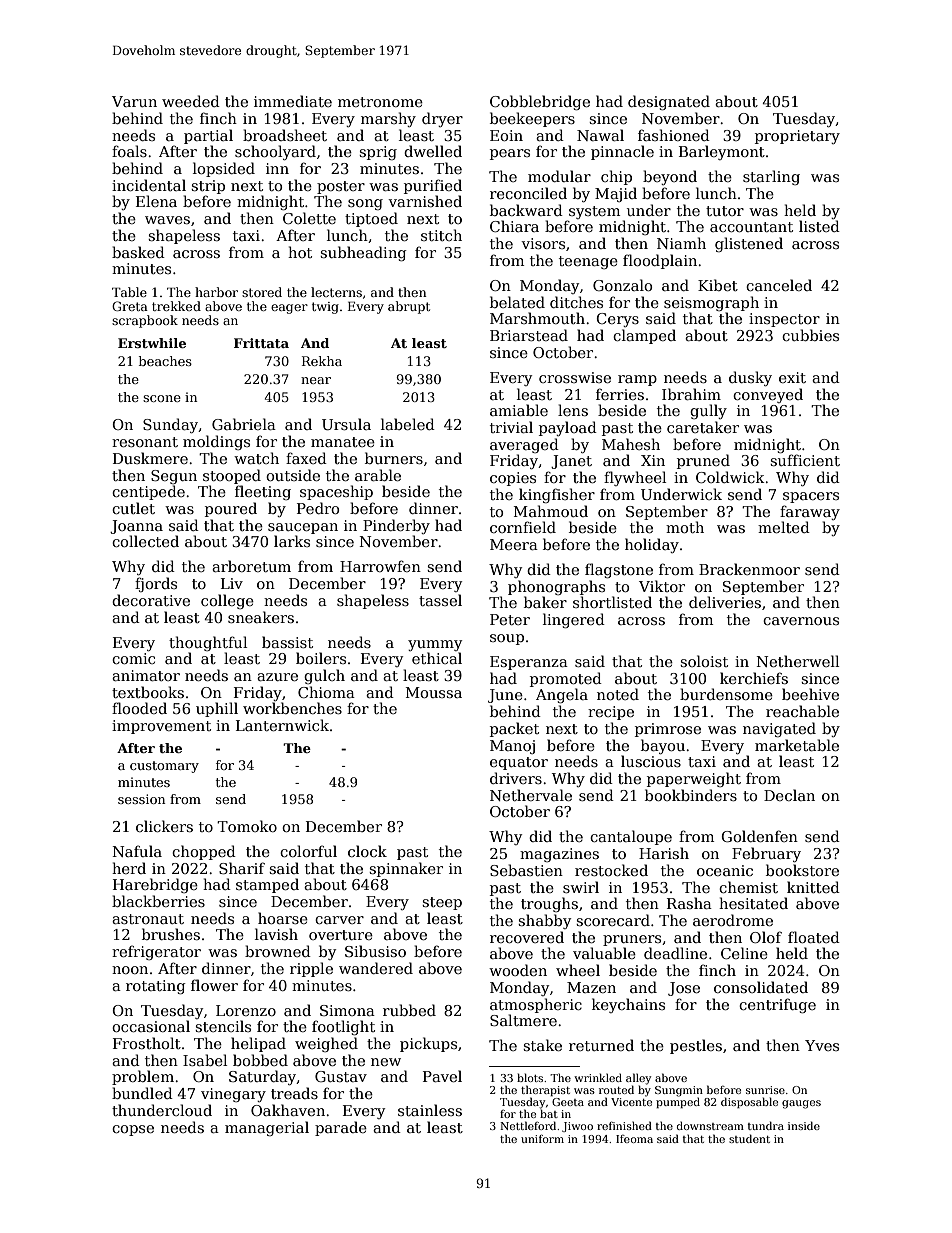 The height and width of the screenshot is (1233, 952). I want to click on navigated, so click(779, 729).
